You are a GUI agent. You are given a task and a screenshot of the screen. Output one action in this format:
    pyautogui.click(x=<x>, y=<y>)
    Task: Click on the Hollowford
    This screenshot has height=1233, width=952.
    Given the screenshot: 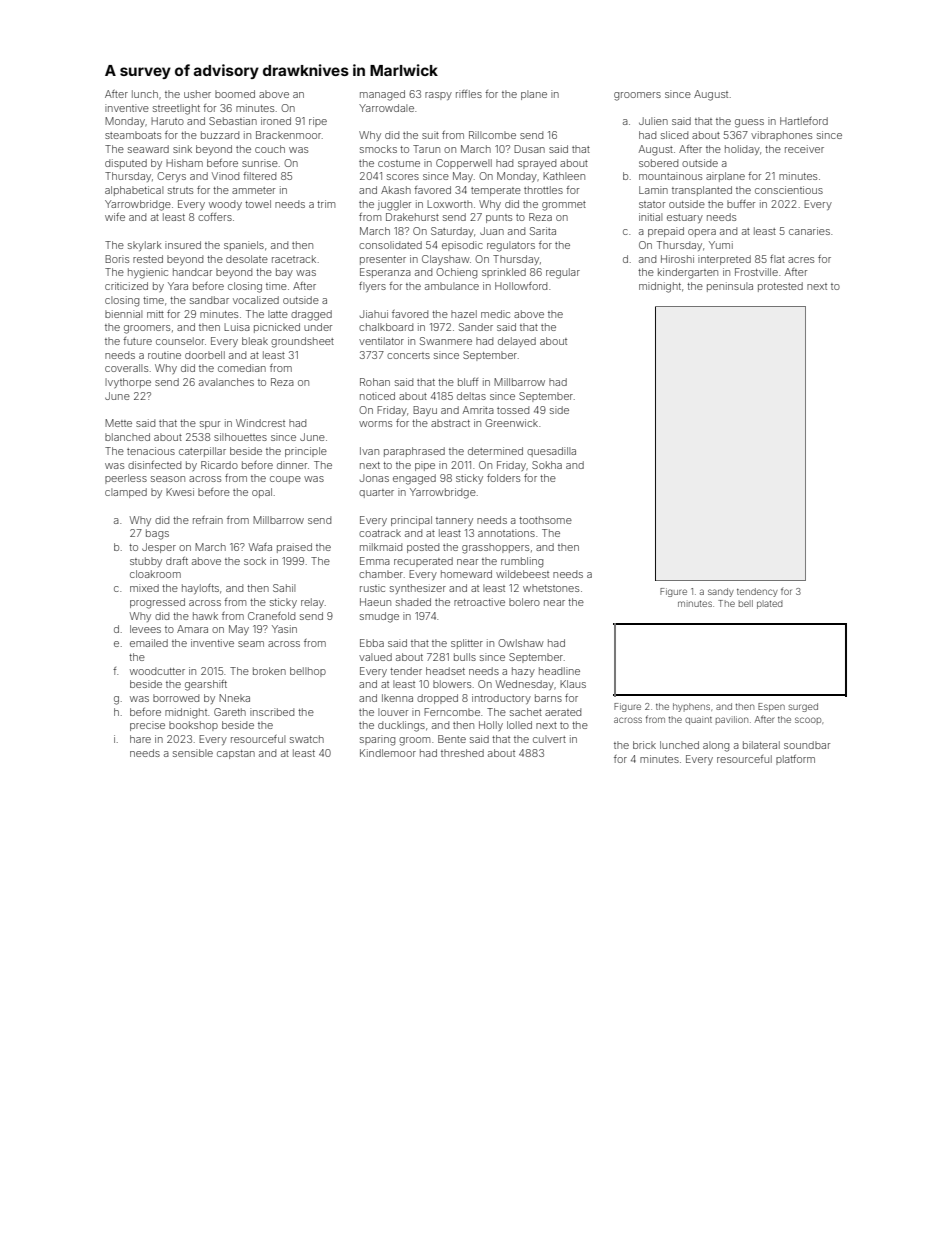 What is the action you would take?
    pyautogui.click(x=521, y=286)
